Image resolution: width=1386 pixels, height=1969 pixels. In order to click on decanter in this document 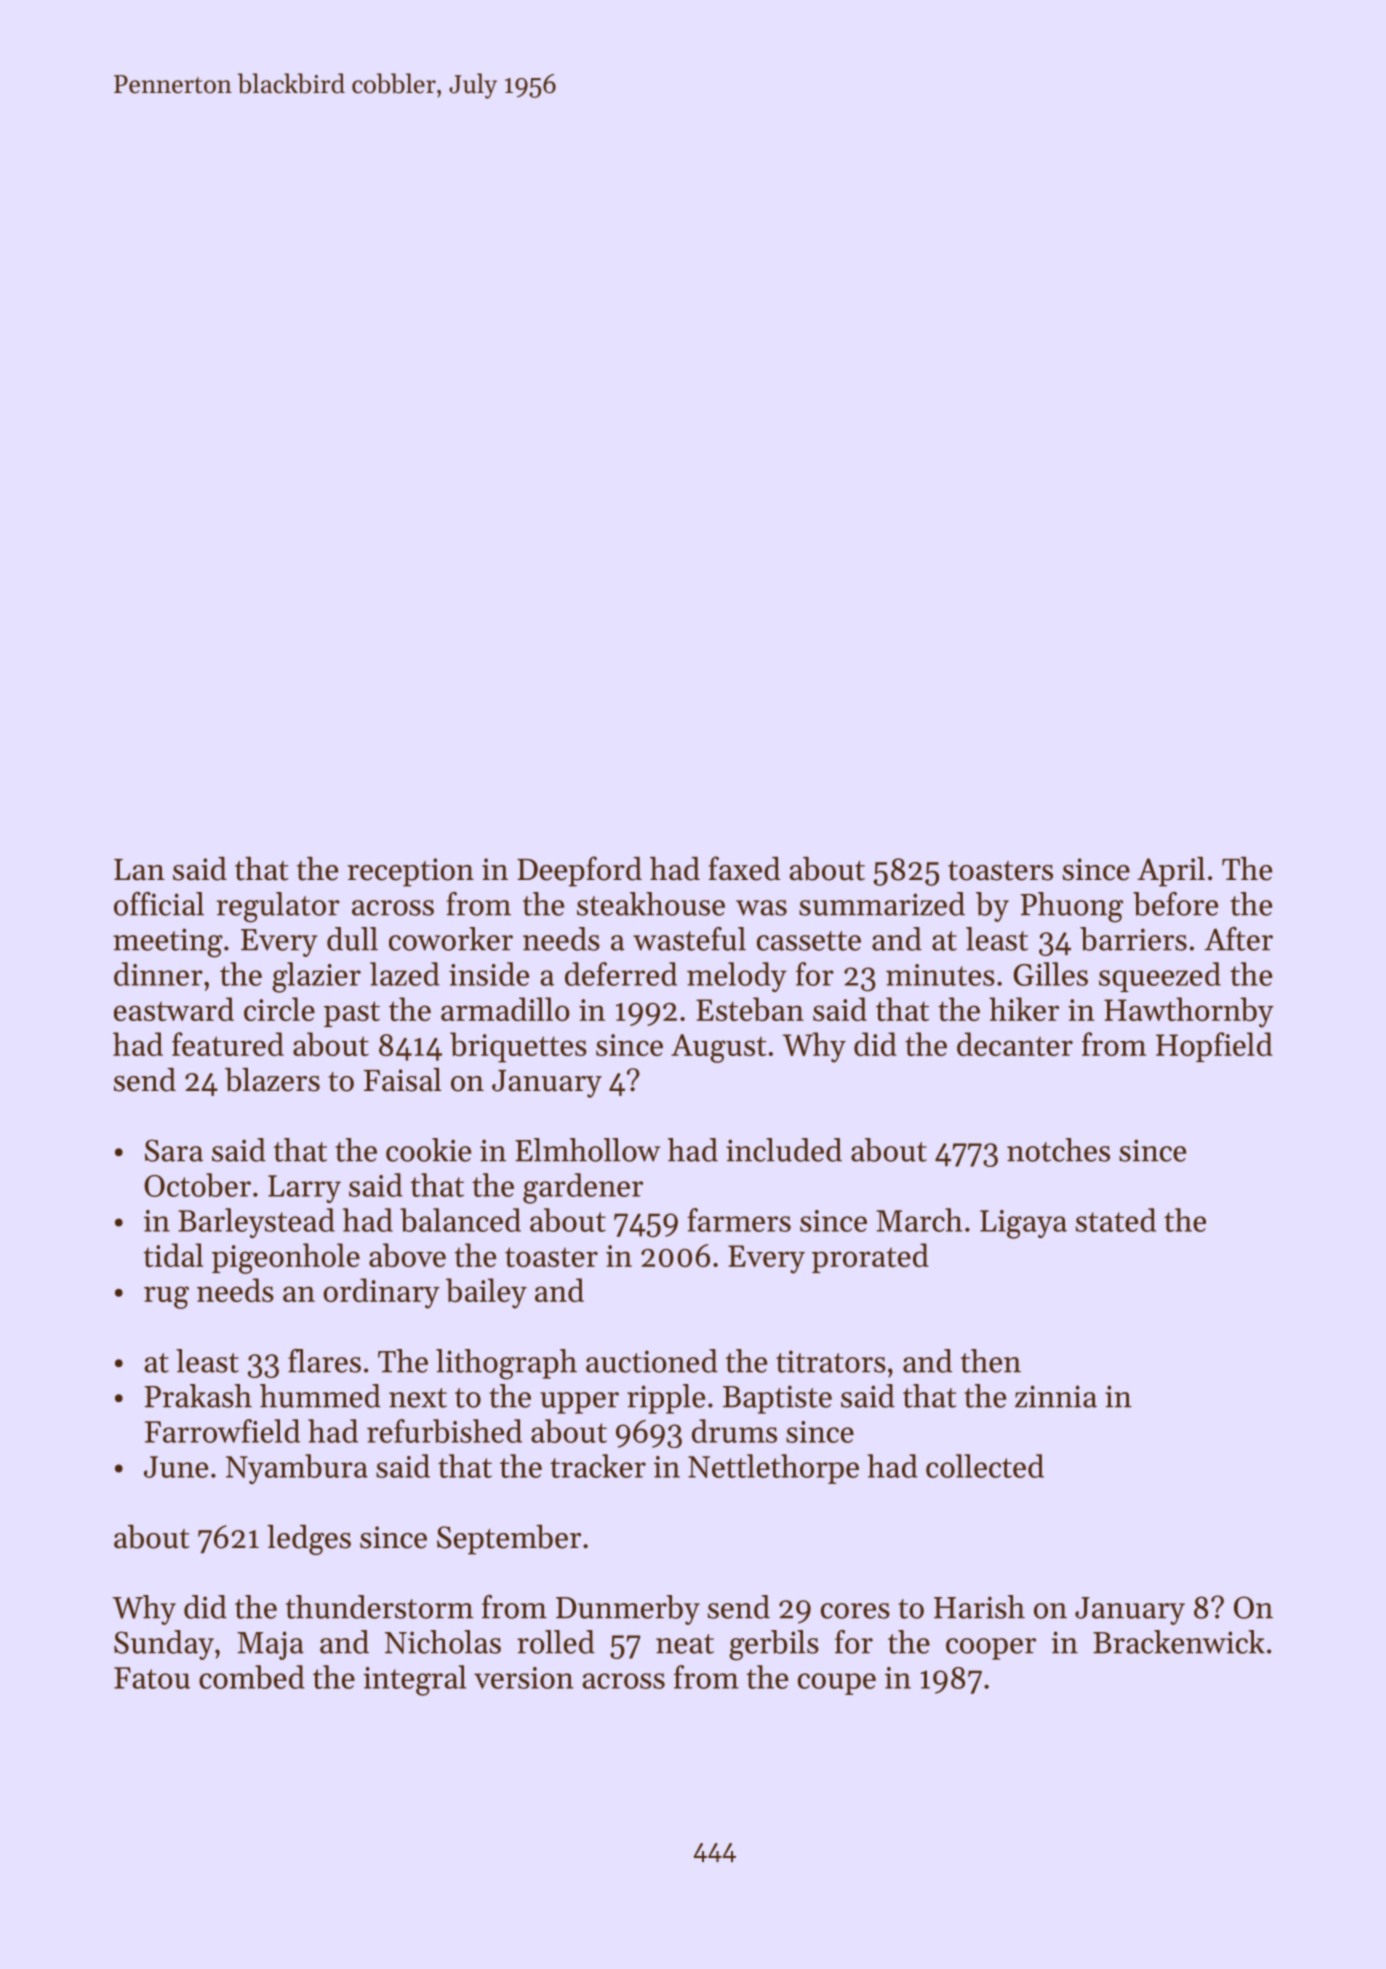, I will do `click(1015, 1044)`.
